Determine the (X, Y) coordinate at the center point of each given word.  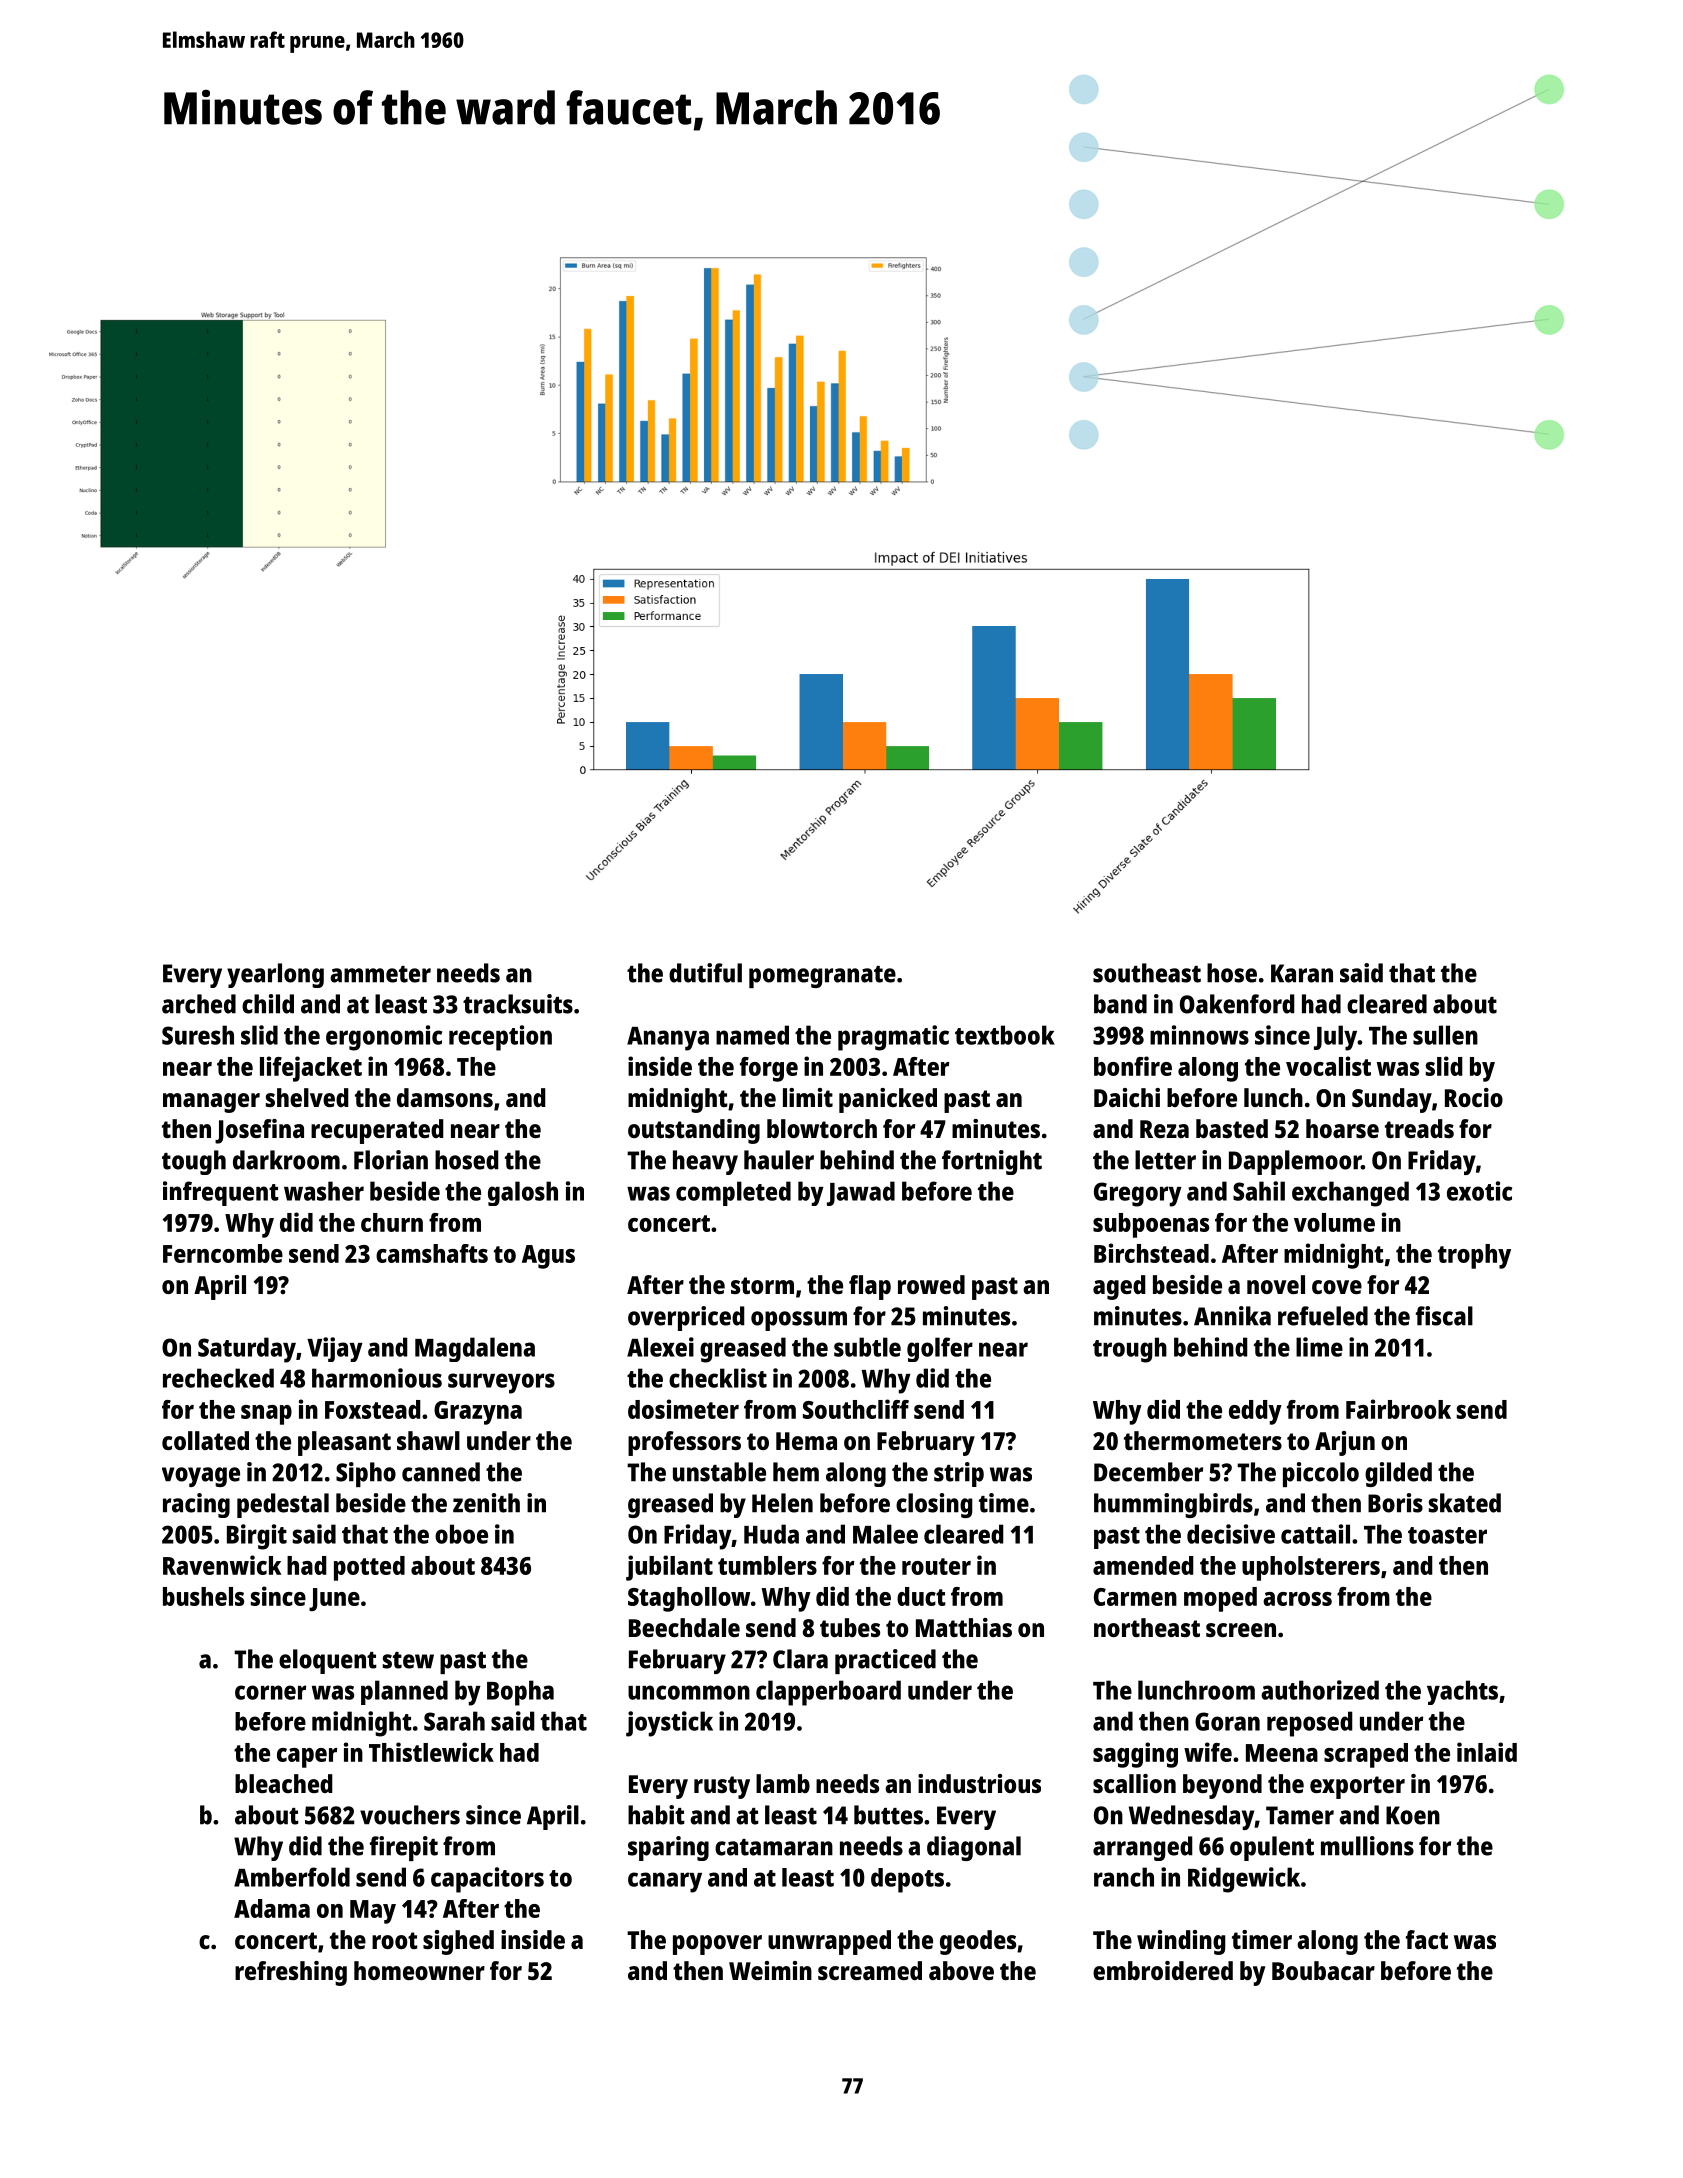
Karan (1302, 973)
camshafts (432, 1253)
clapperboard (828, 1693)
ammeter (380, 974)
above (961, 1970)
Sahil (1259, 1191)
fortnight (992, 1162)
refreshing (291, 1973)
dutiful (705, 973)
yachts (1462, 1692)
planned (404, 1692)
